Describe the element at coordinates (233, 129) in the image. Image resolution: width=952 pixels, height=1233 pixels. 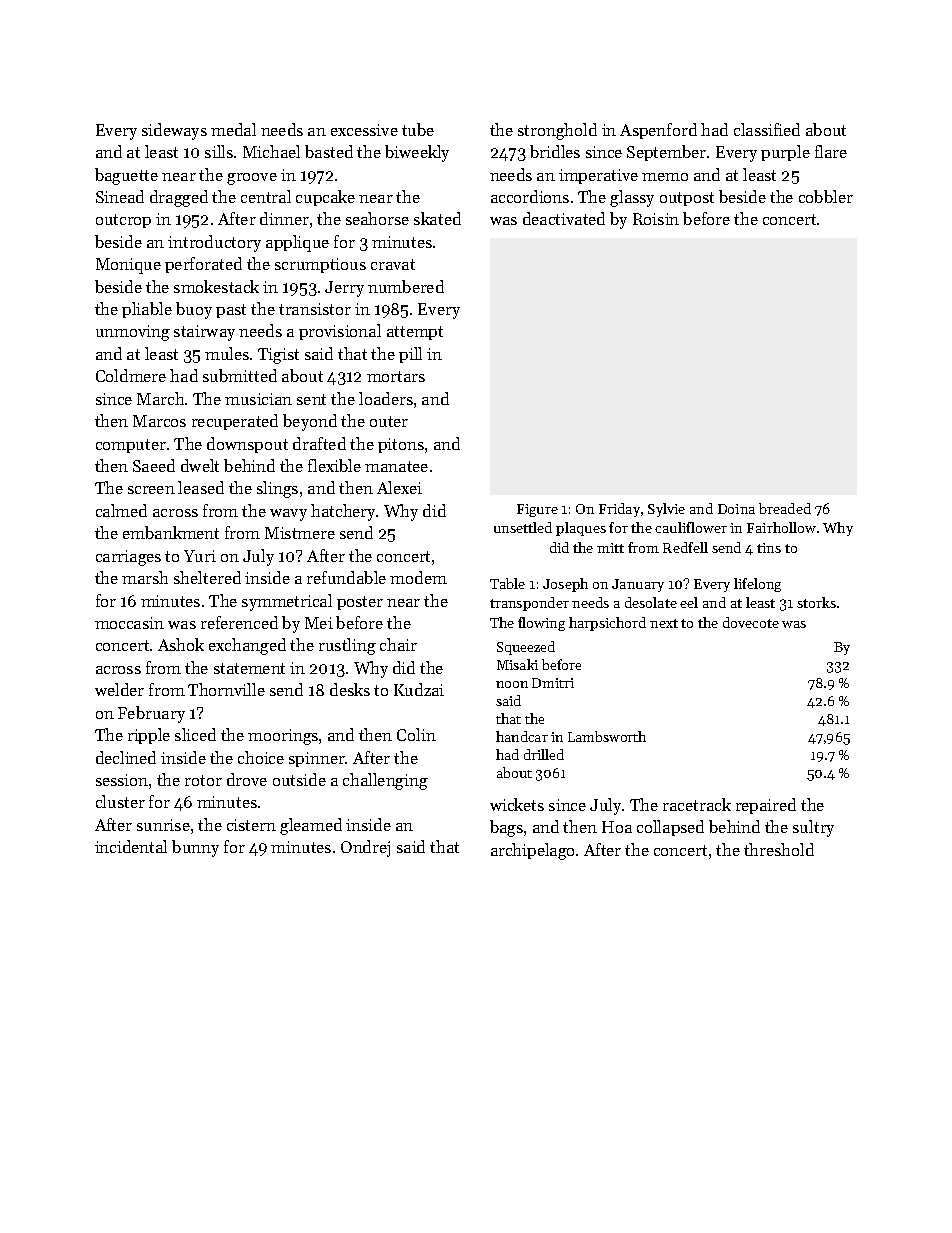
I see `medal` at that location.
